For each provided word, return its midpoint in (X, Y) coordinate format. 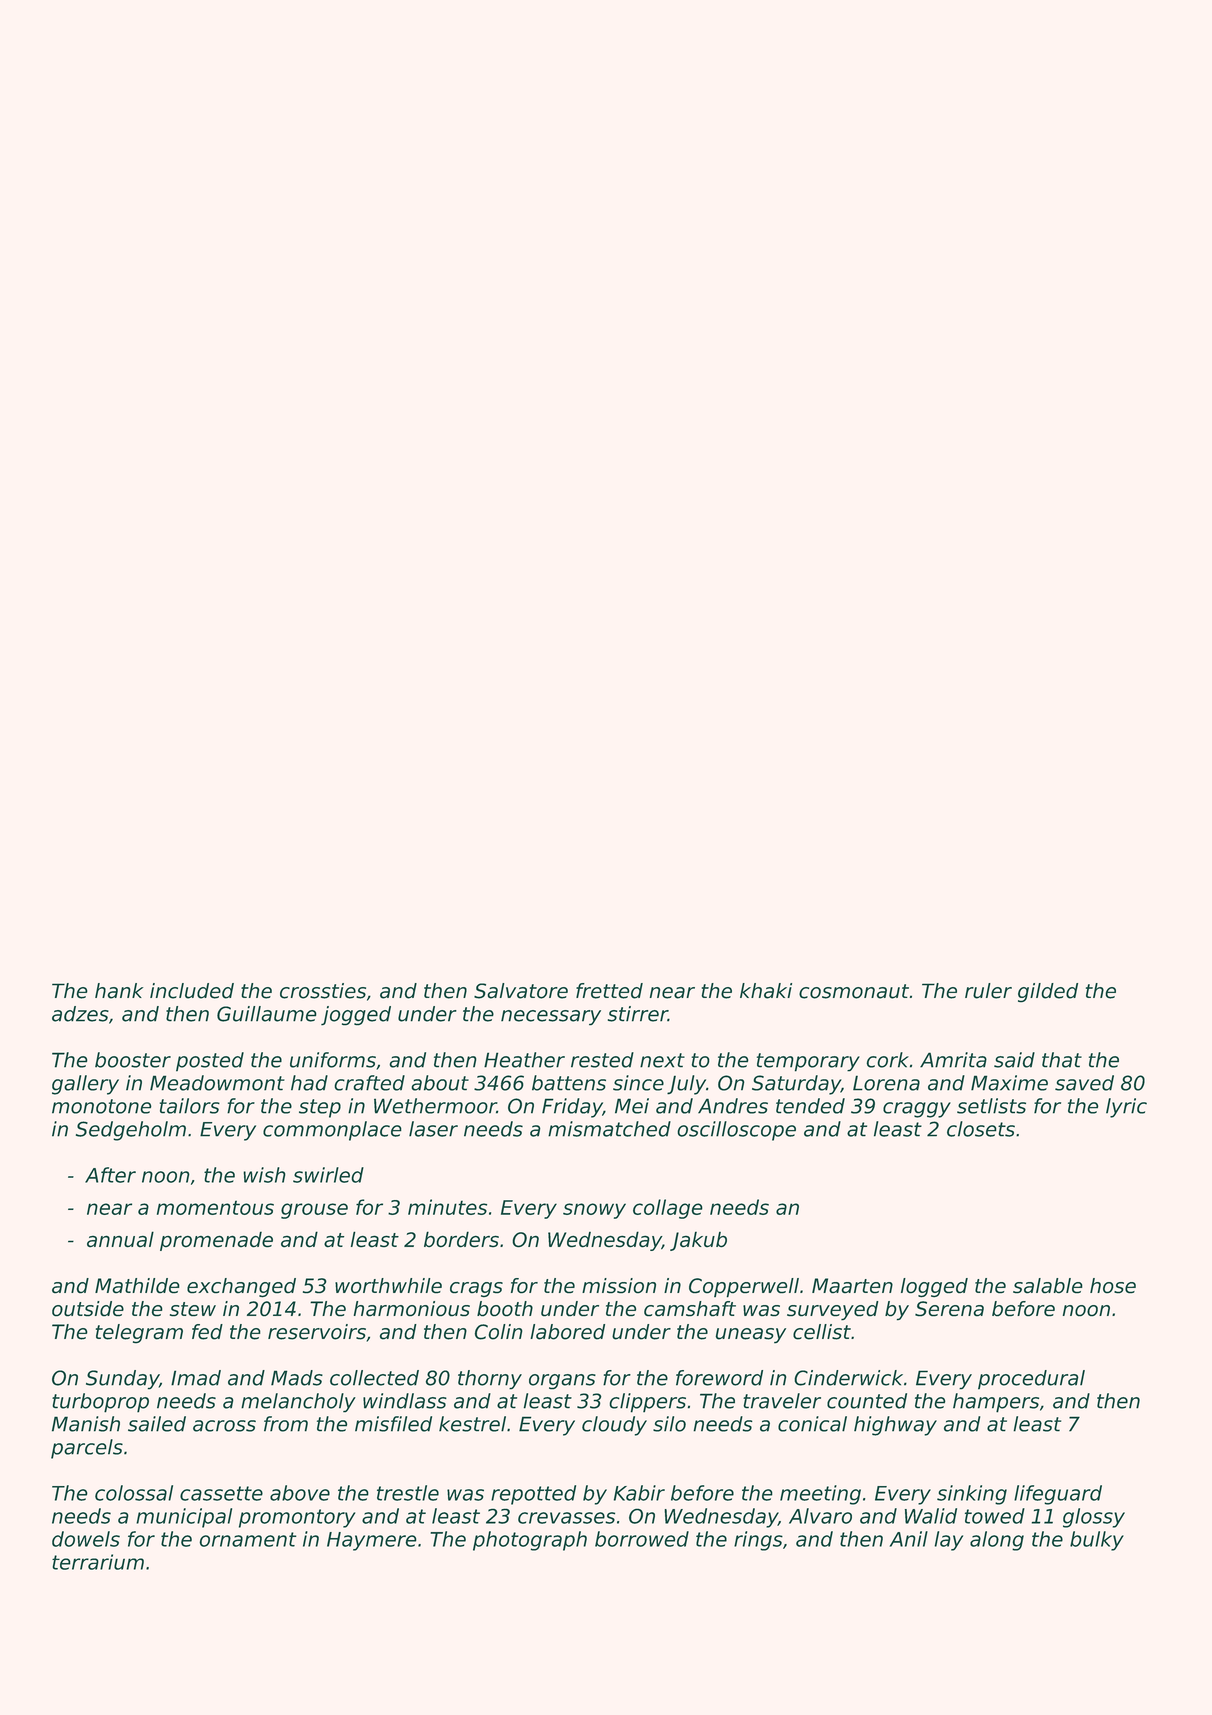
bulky (1097, 1541)
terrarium (98, 1562)
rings (758, 1541)
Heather (524, 1060)
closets (981, 1129)
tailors (190, 1106)
